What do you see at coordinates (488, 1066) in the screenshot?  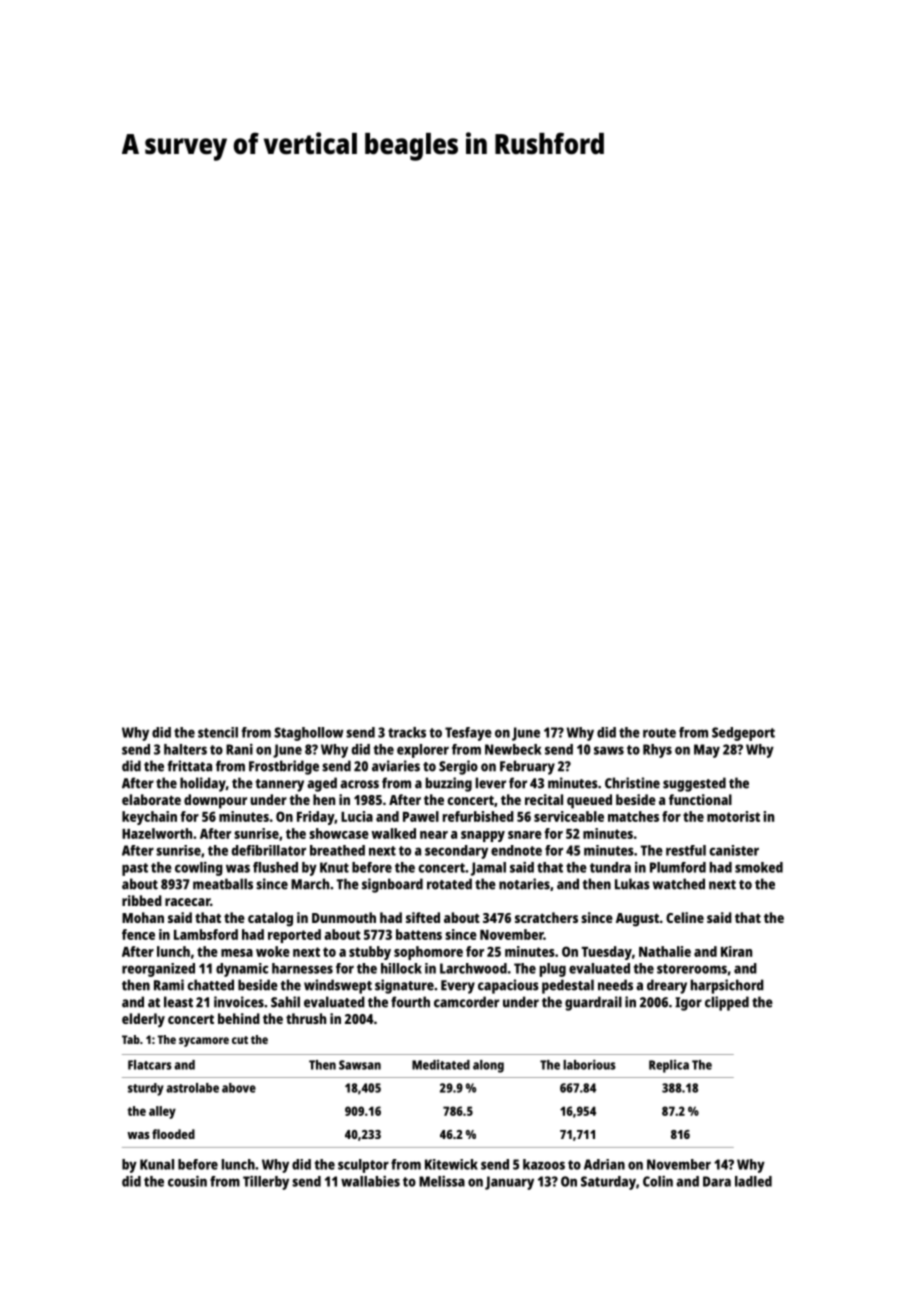 I see `along` at bounding box center [488, 1066].
